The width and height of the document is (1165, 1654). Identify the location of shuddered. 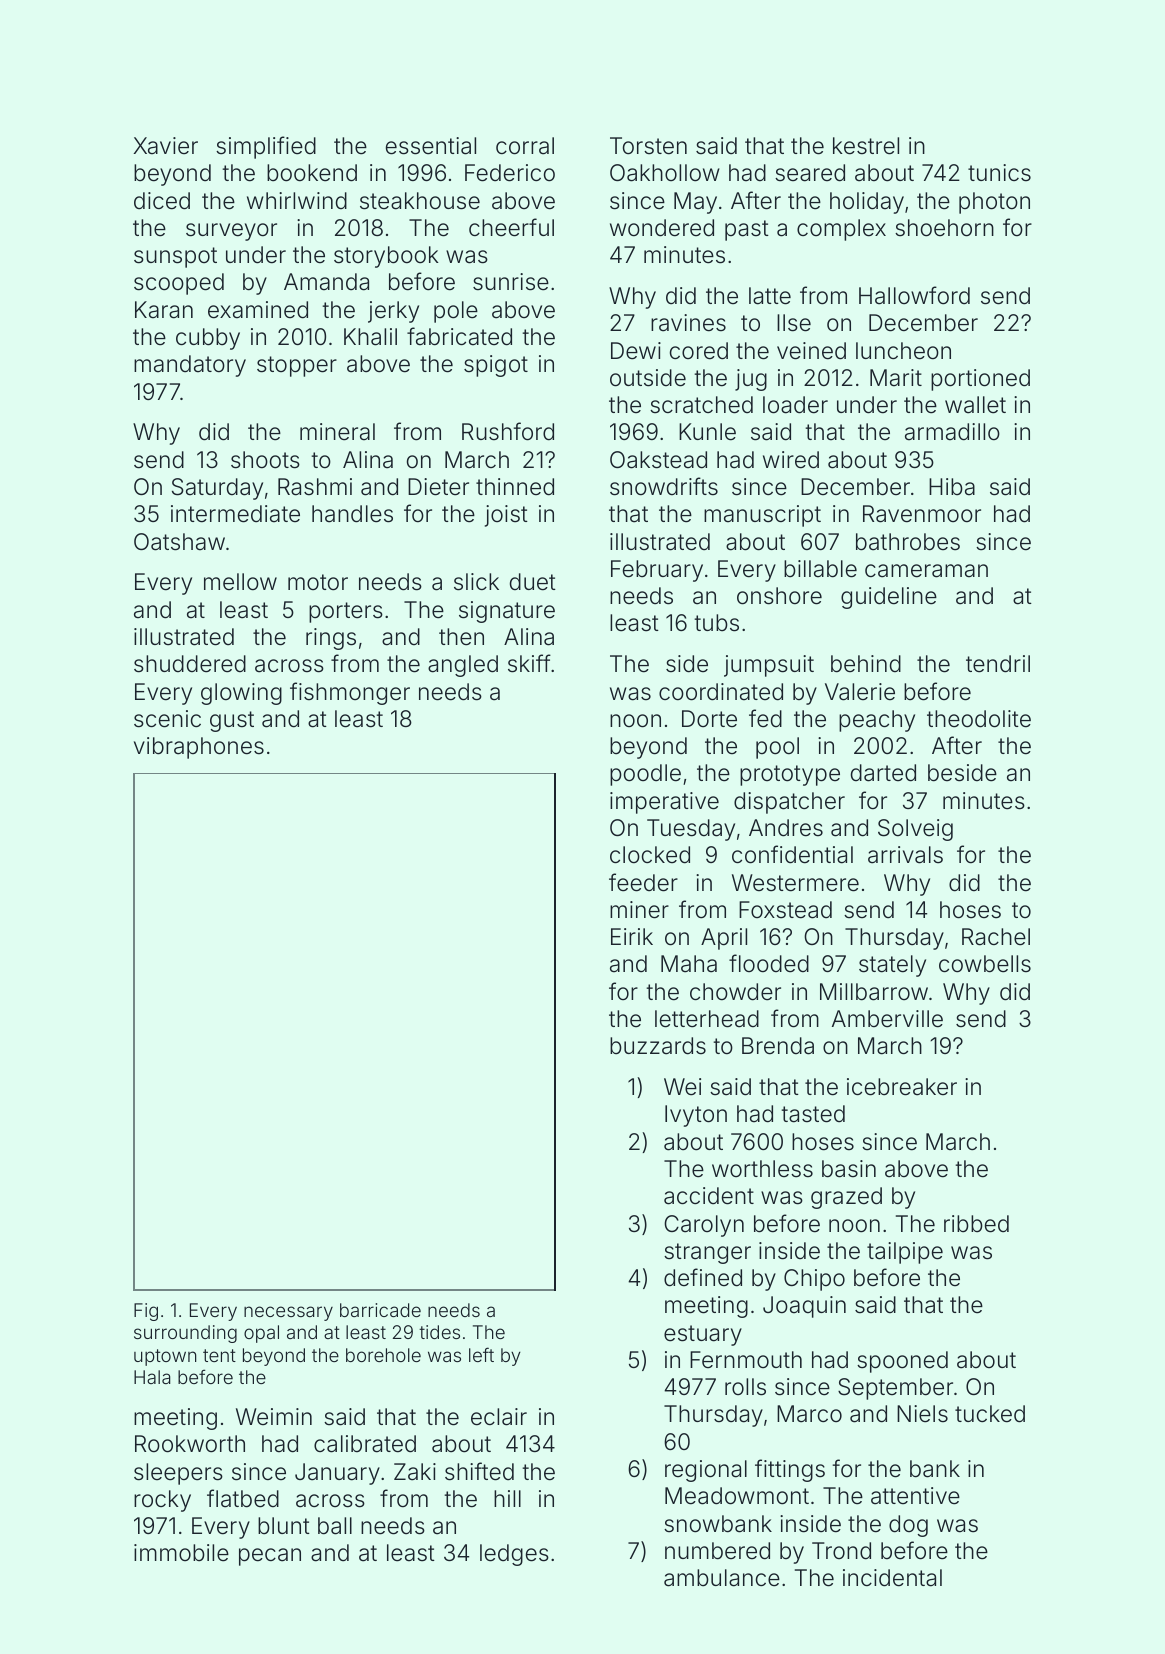
(190, 664).
